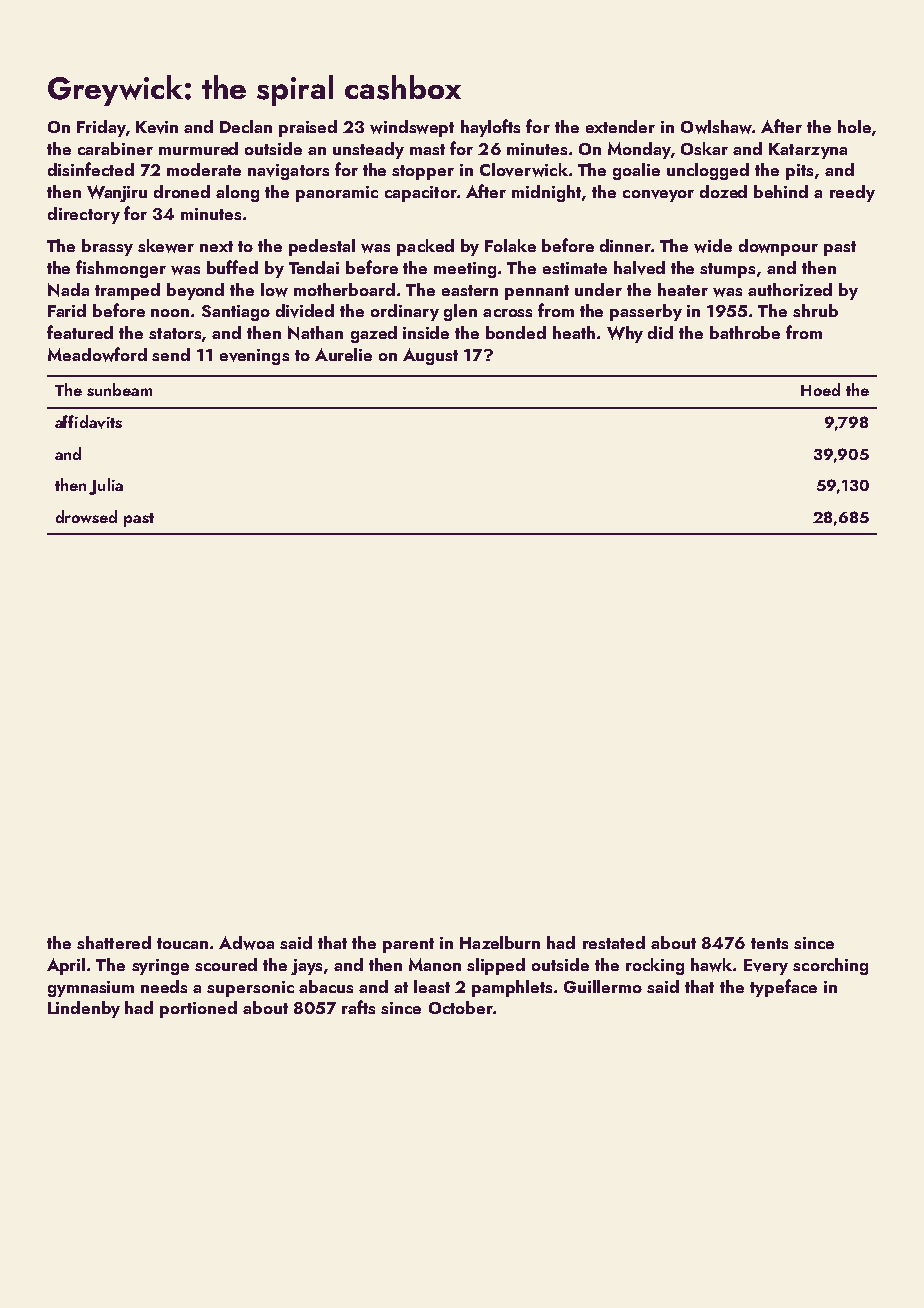 Image resolution: width=924 pixels, height=1308 pixels. I want to click on Lindenby, so click(84, 1009).
